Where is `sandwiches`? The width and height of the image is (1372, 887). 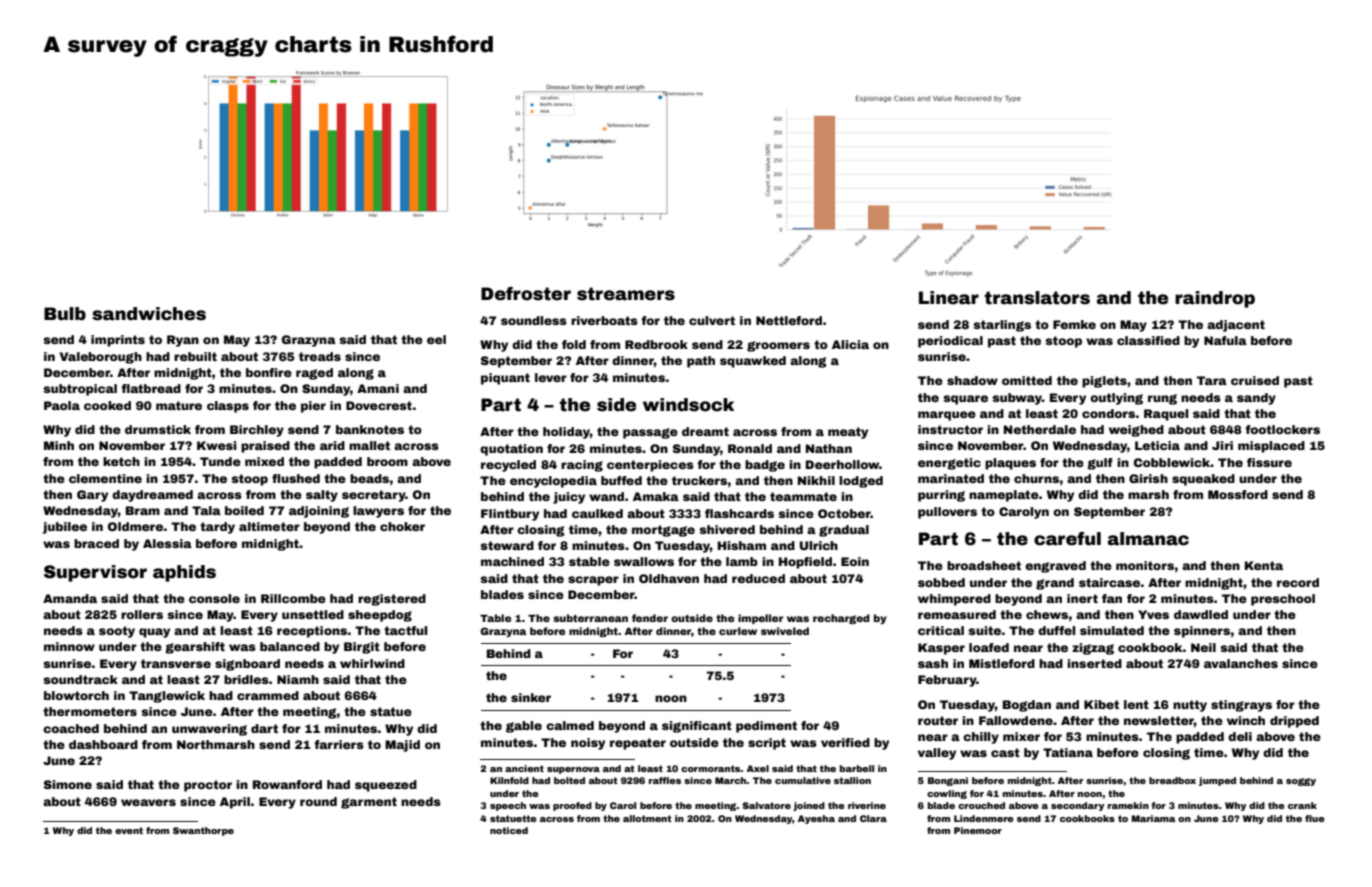 sandwiches is located at coordinates (149, 314).
